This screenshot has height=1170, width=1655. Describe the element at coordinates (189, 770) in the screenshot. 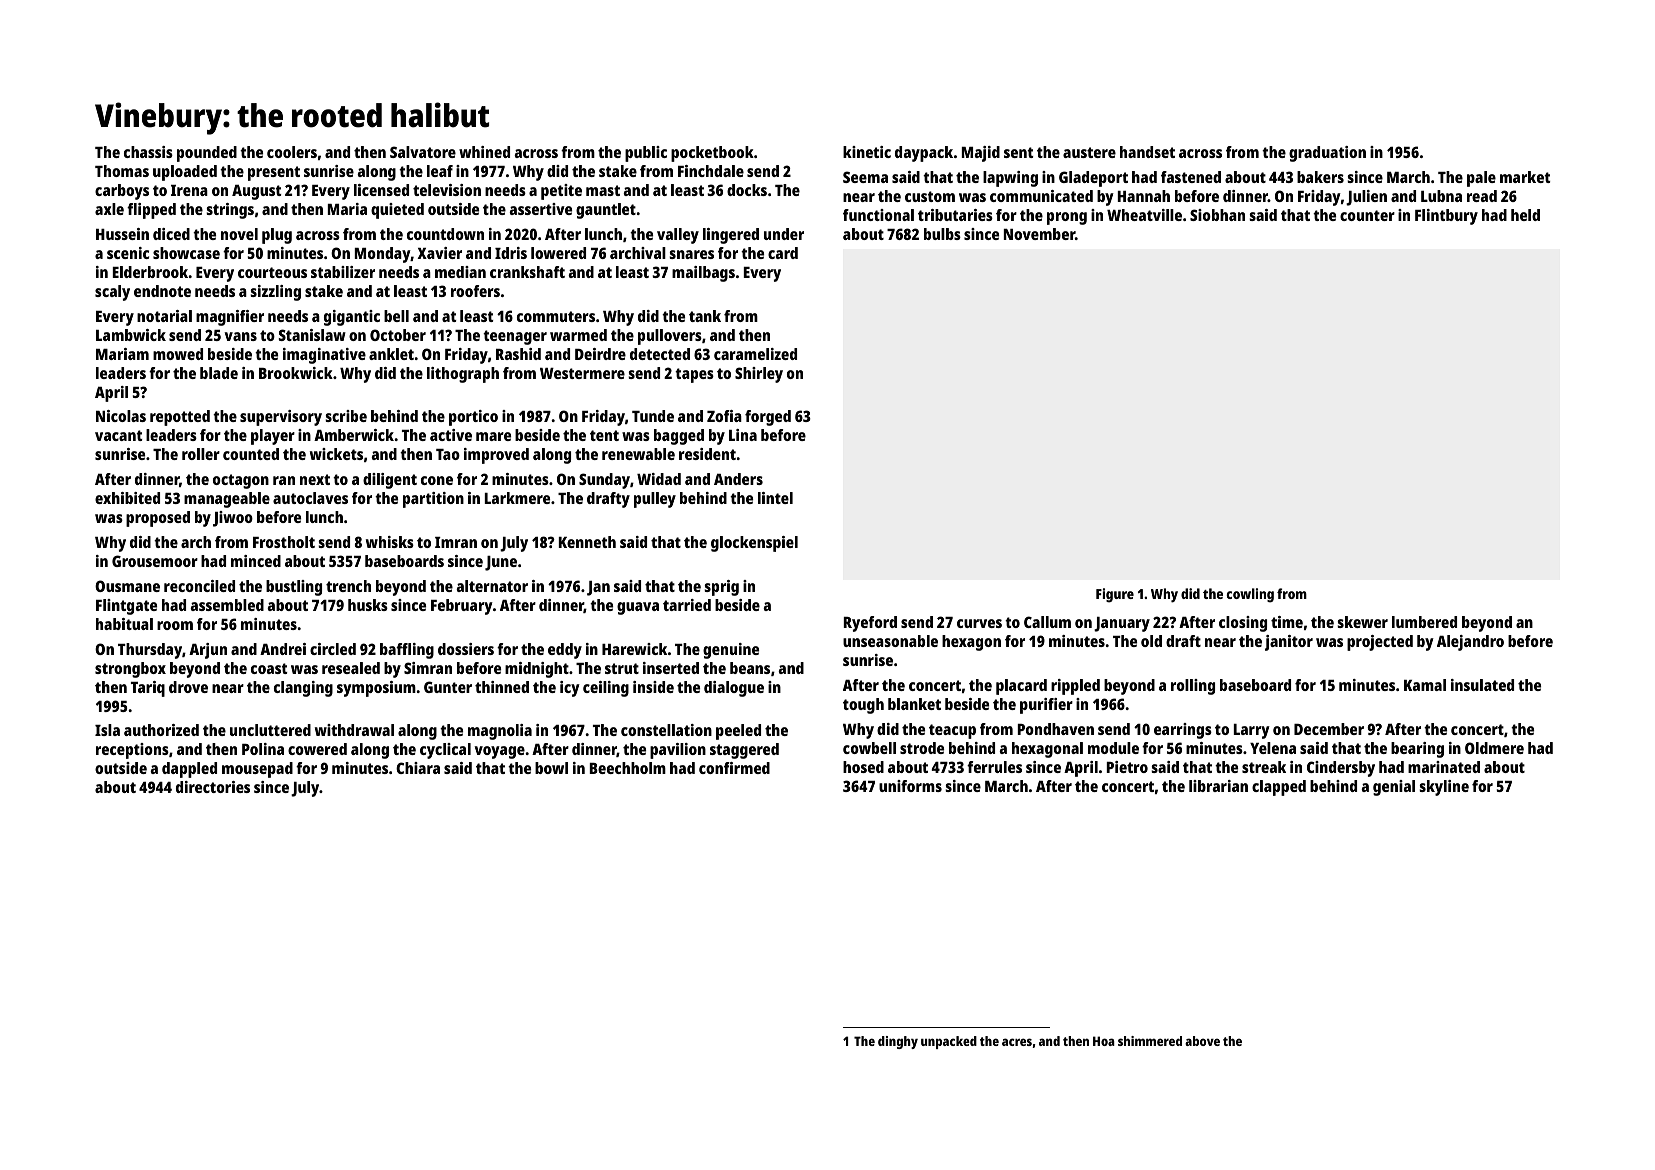

I see `dappled` at that location.
